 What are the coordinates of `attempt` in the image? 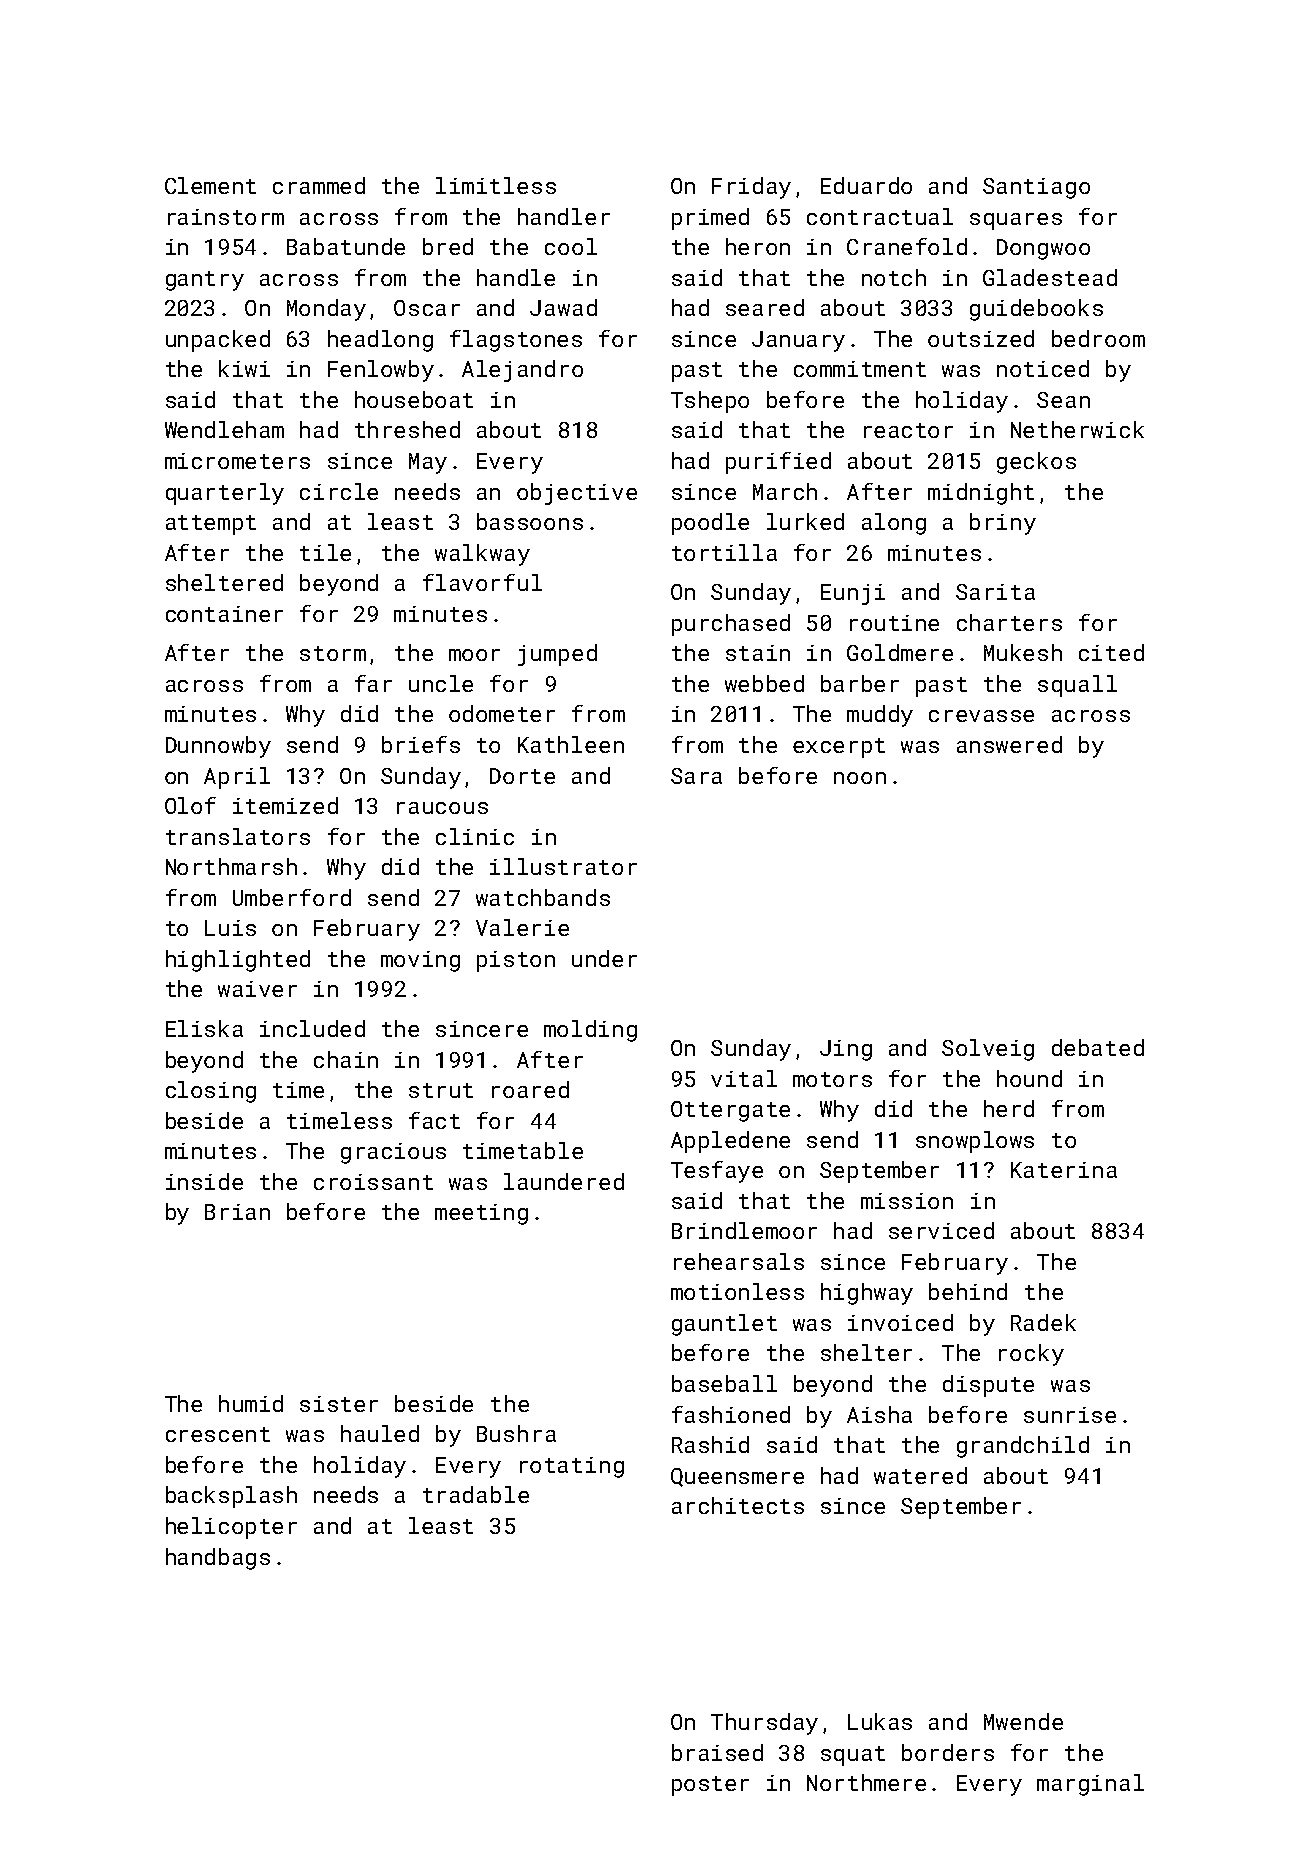 It's located at (211, 525).
